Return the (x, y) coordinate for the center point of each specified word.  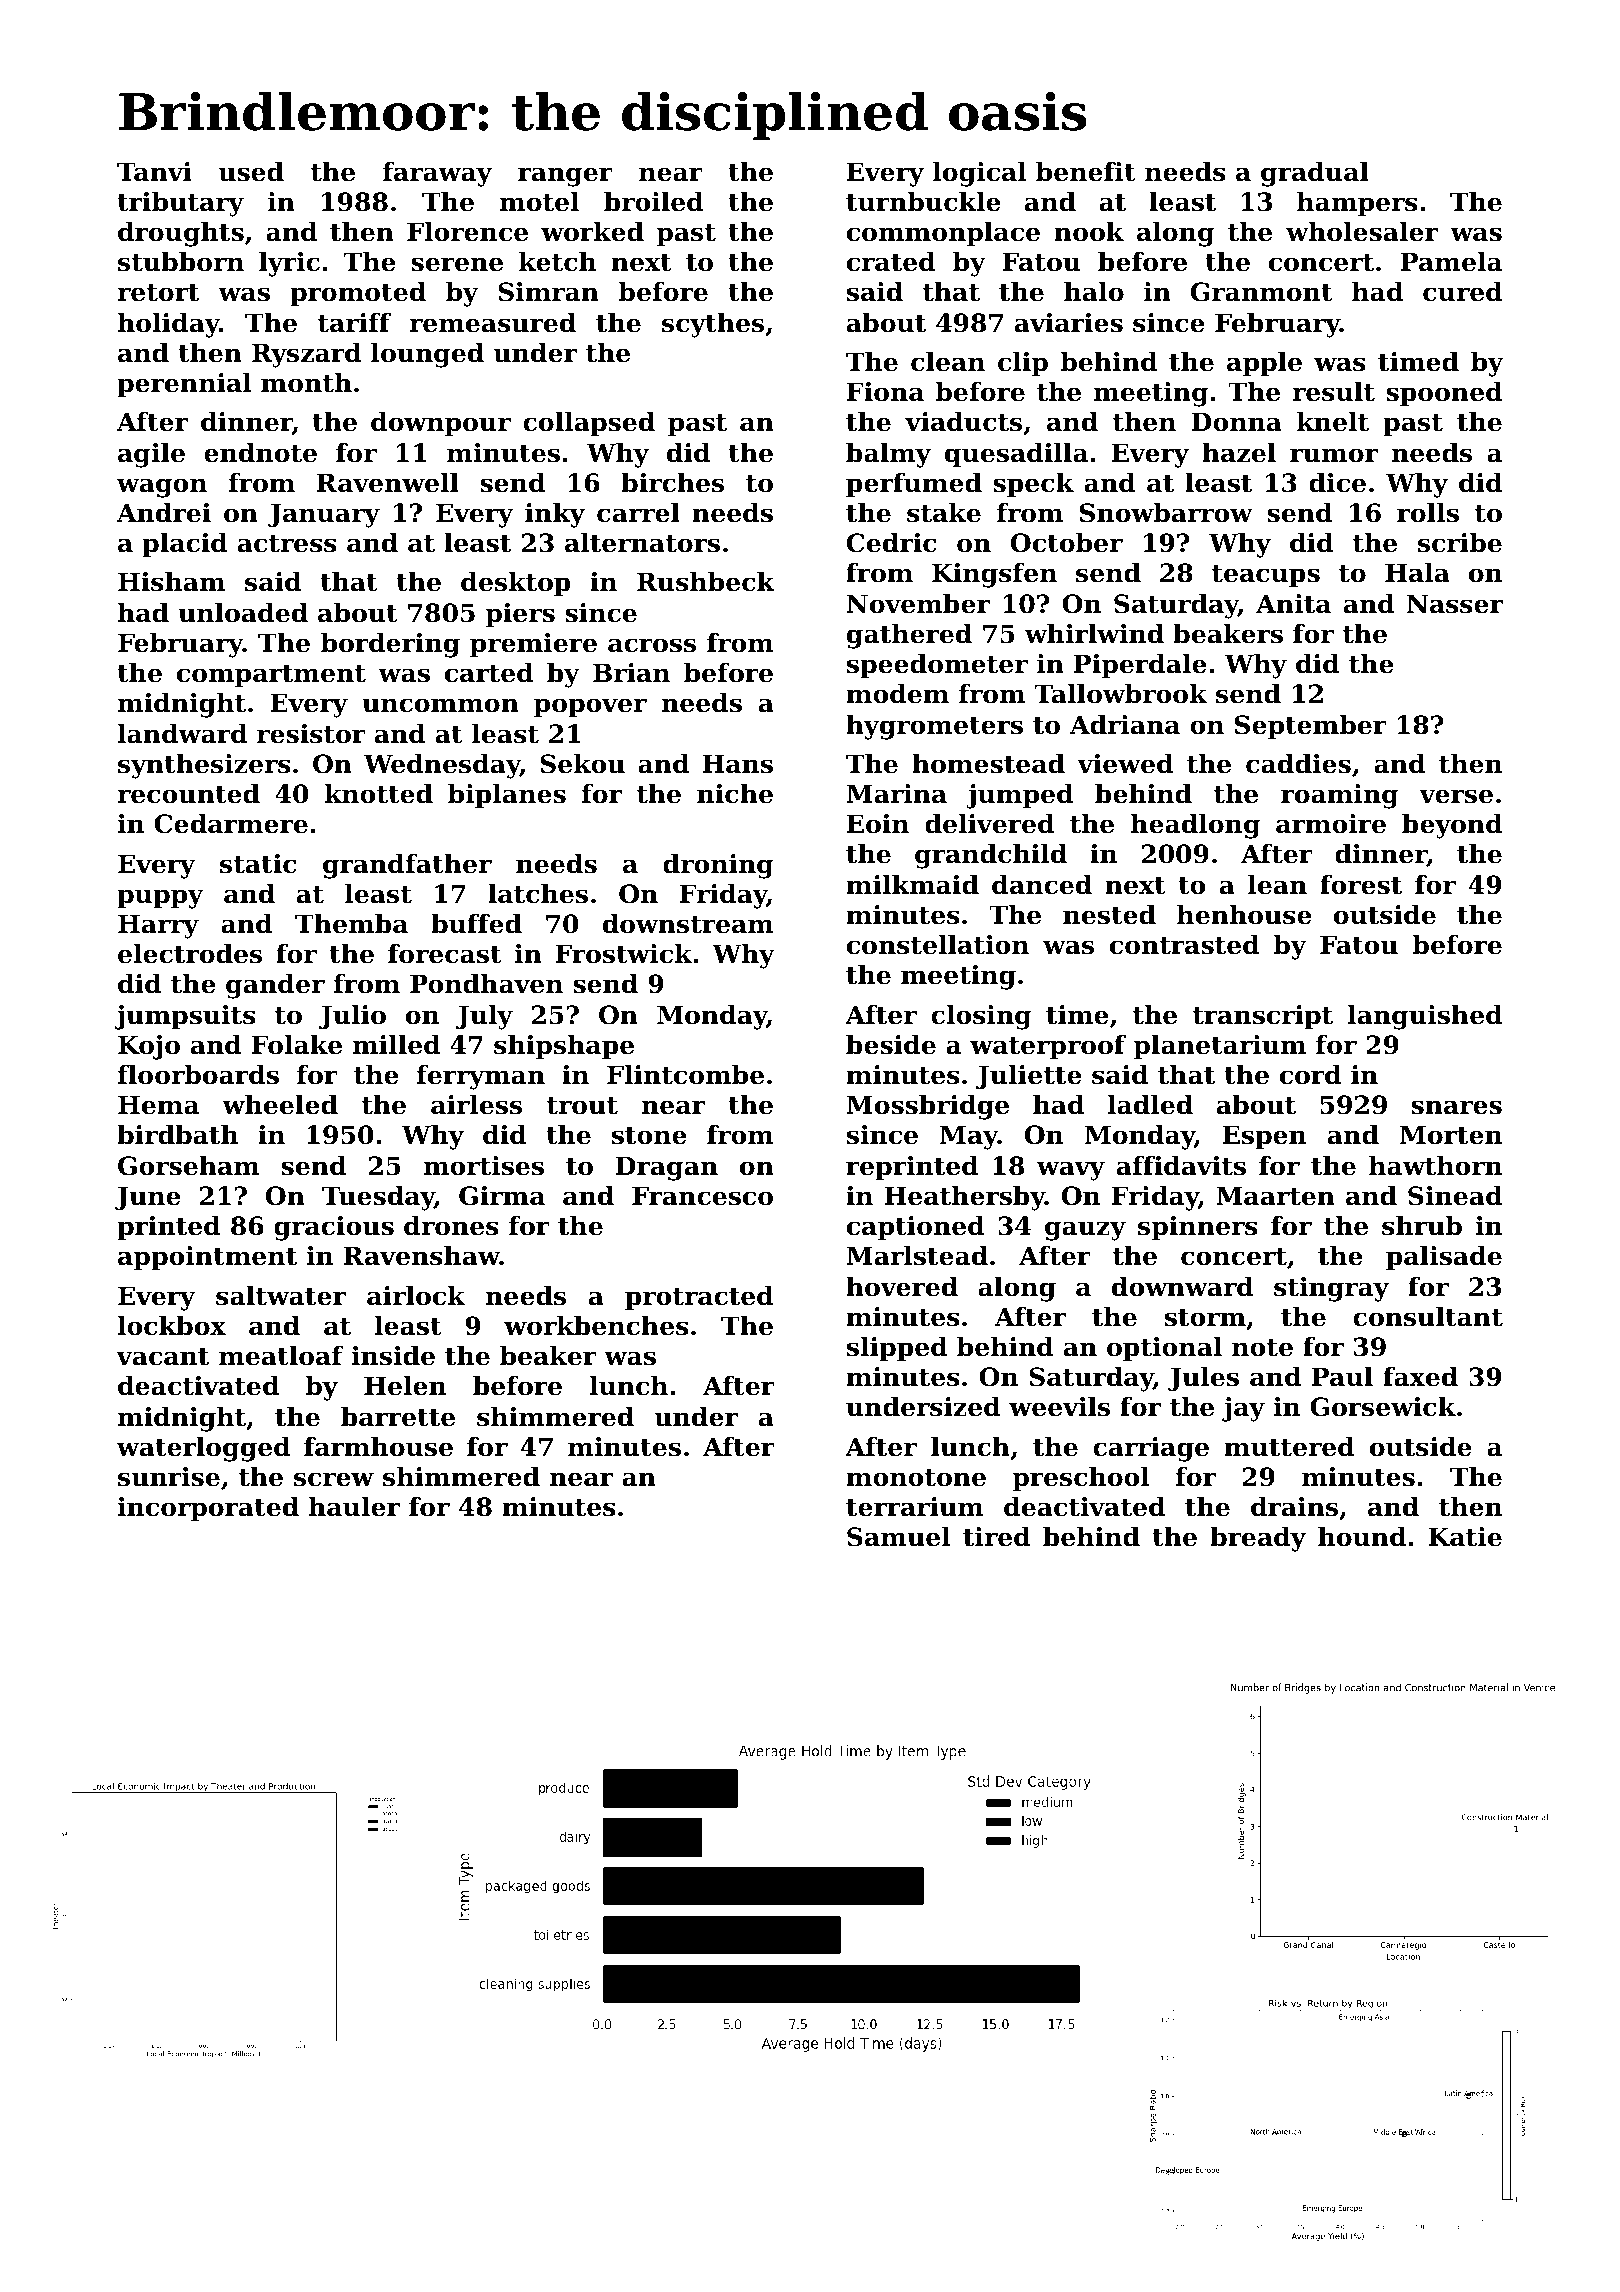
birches (672, 483)
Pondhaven (486, 984)
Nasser (1455, 604)
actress (287, 544)
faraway (437, 174)
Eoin (878, 824)
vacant (162, 1357)
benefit (1086, 172)
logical (979, 174)
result (1333, 392)
